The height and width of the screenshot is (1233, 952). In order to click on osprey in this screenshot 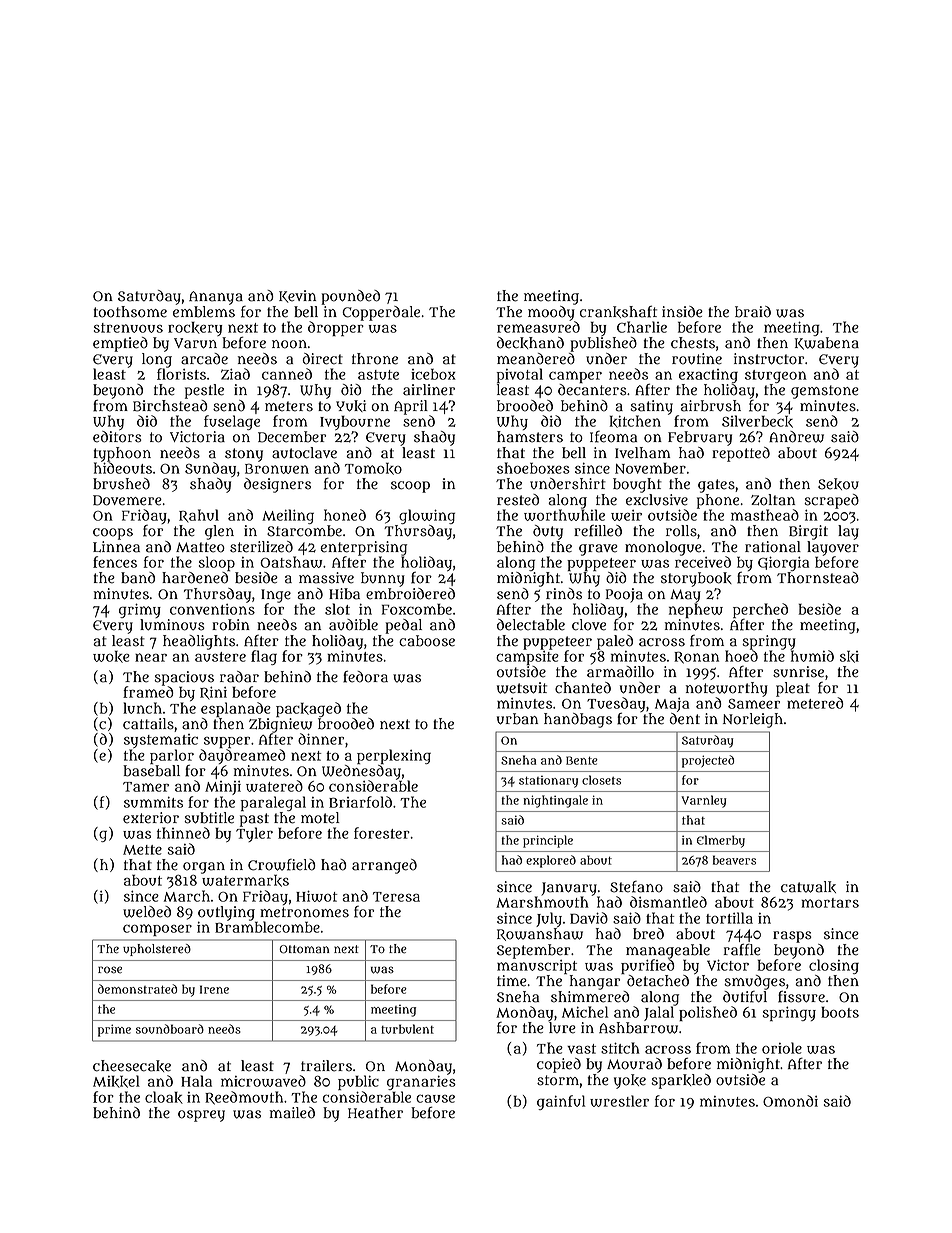, I will do `click(201, 1116)`.
